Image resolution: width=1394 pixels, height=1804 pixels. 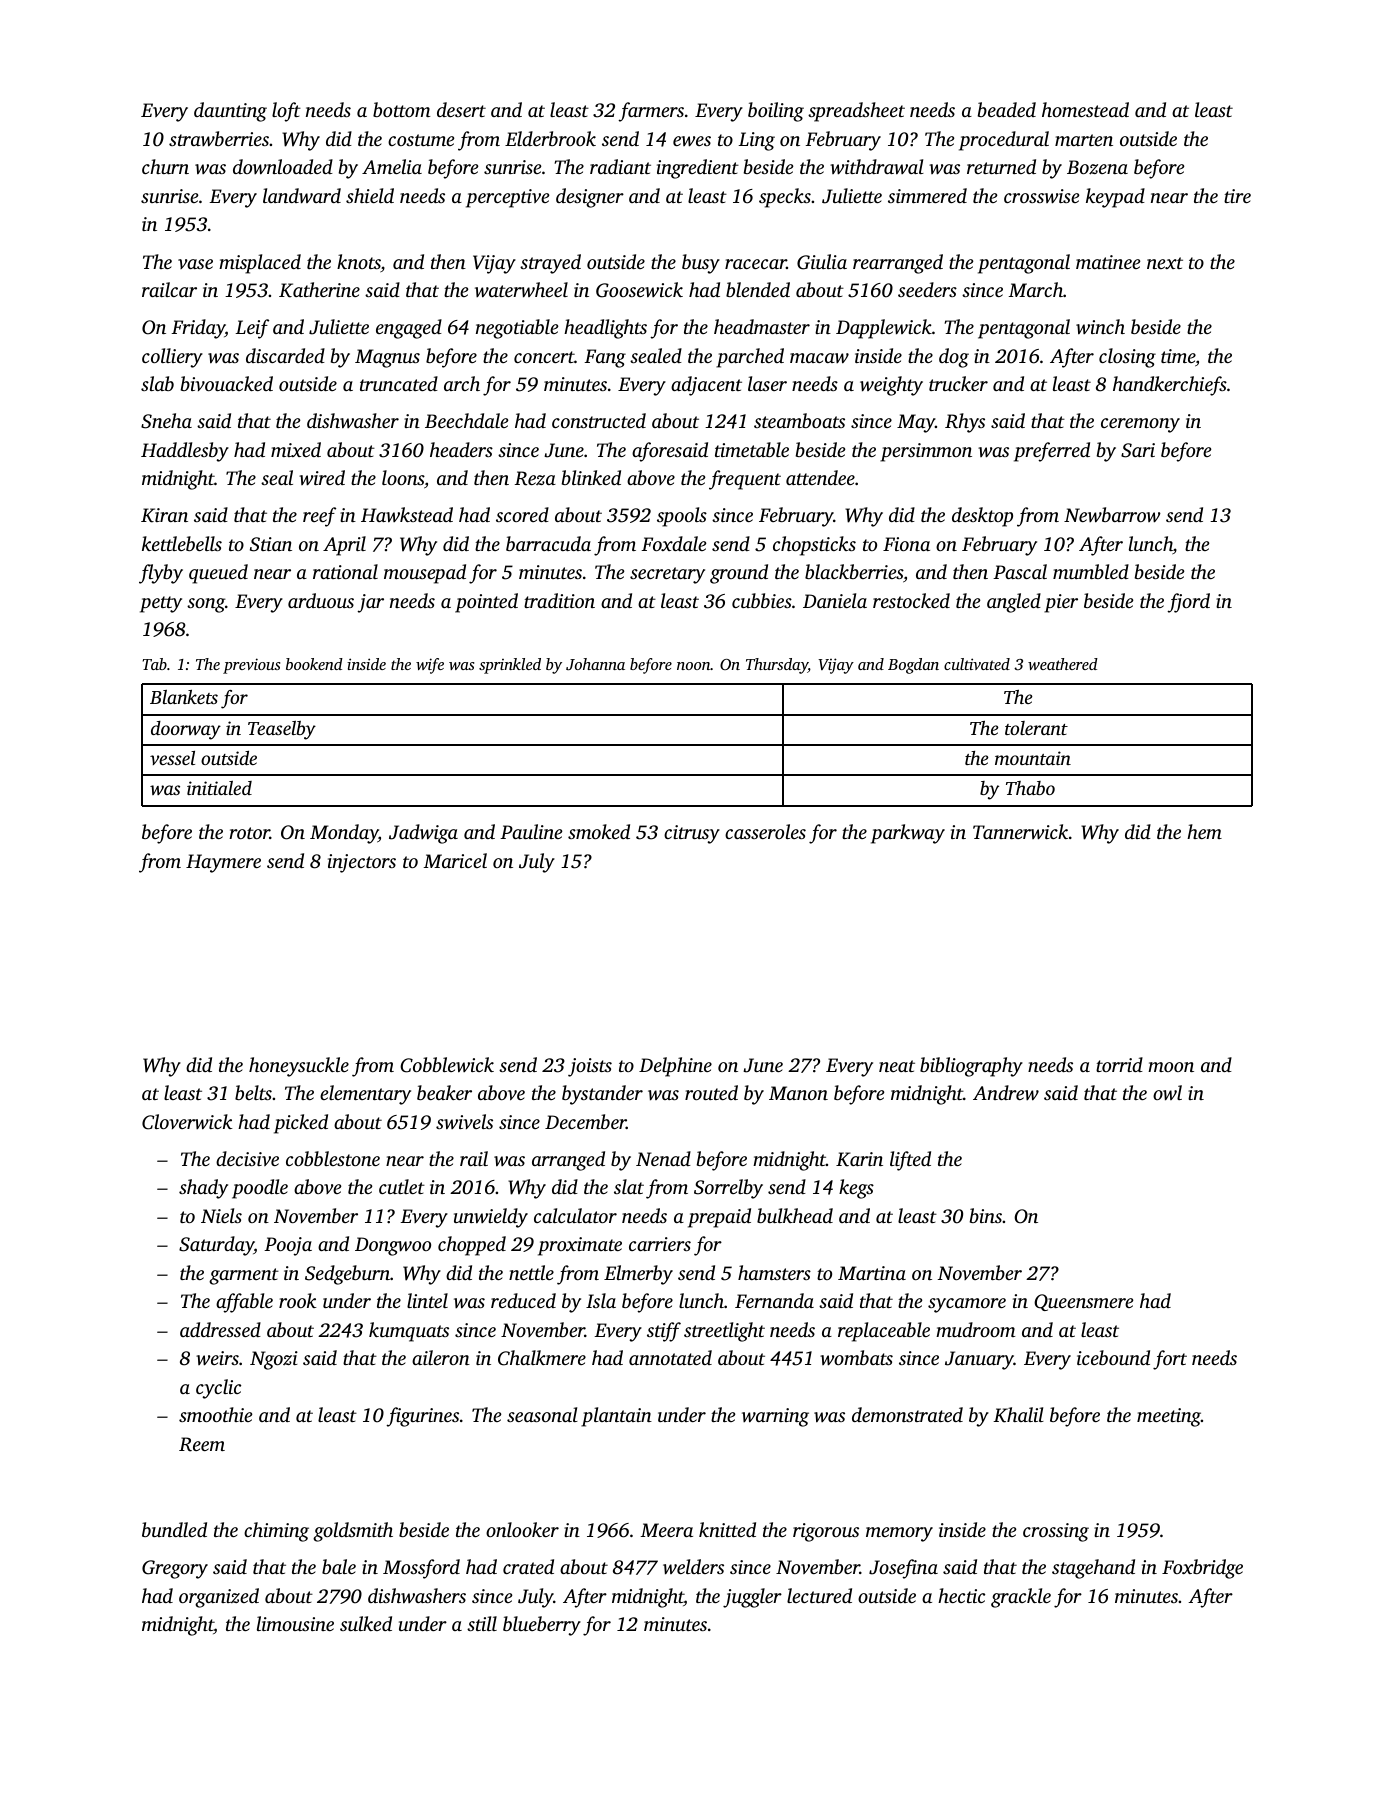 I want to click on cultivated, so click(x=977, y=664).
